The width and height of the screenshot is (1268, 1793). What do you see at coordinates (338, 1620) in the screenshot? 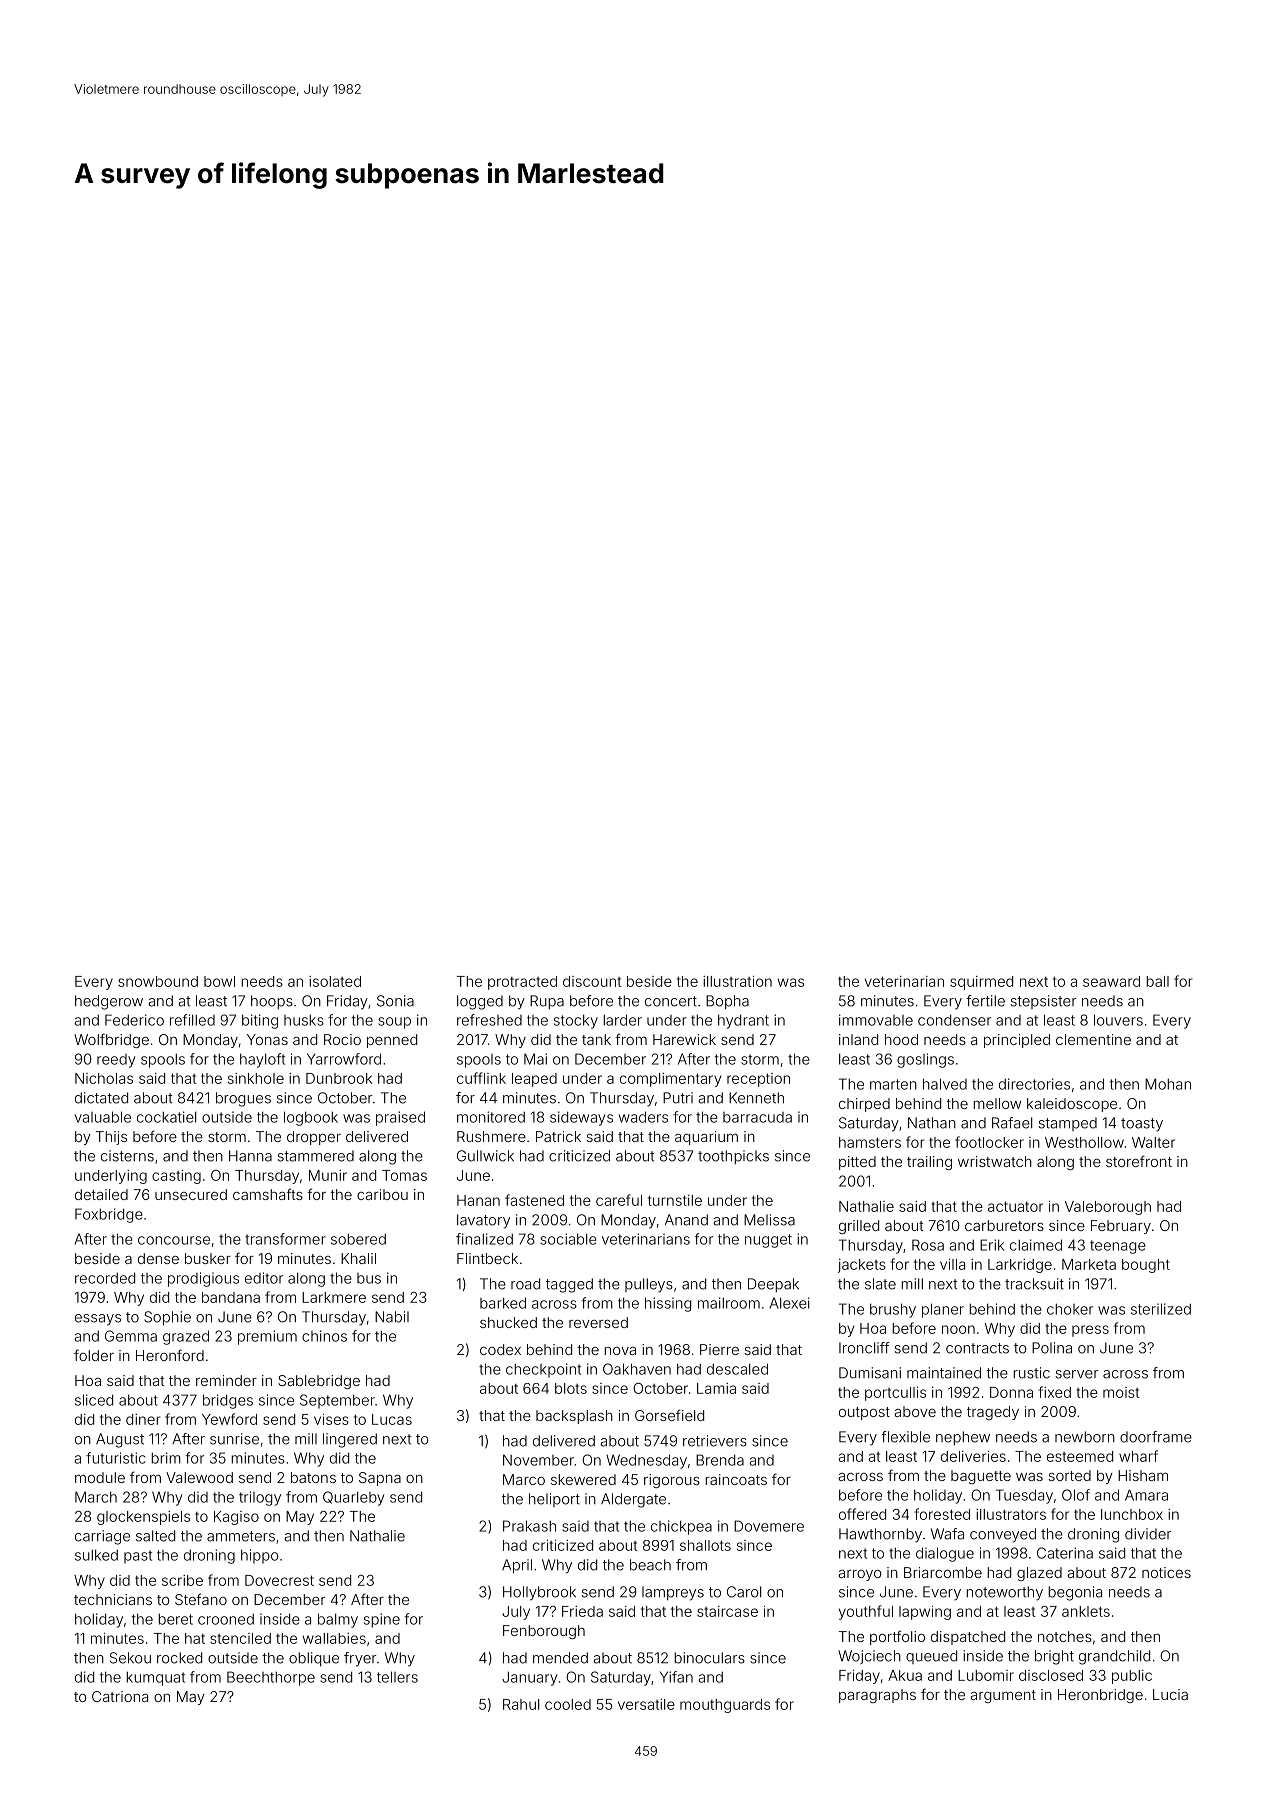
I see `balmy` at bounding box center [338, 1620].
